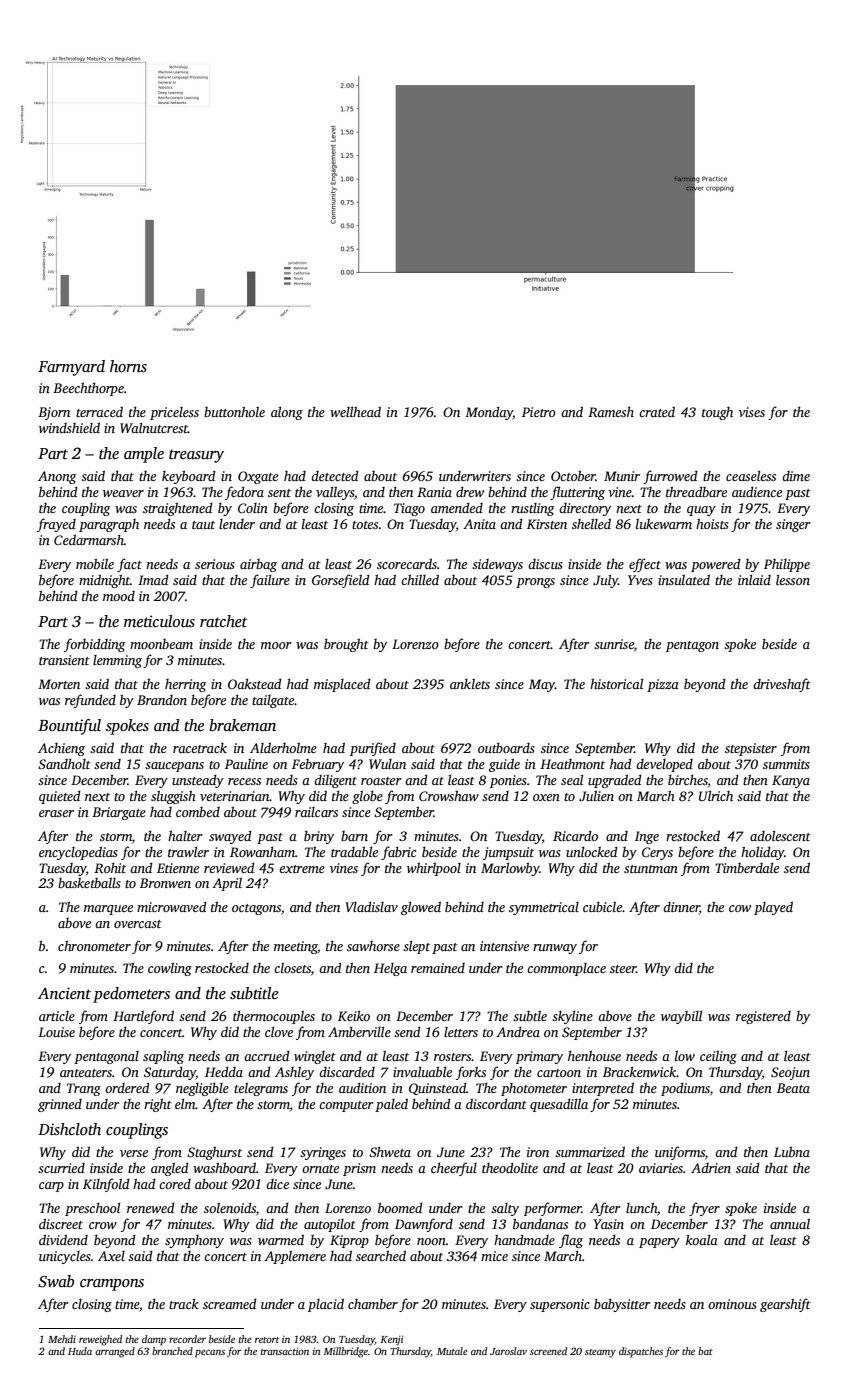  What do you see at coordinates (185, 1103) in the document?
I see `elm` at bounding box center [185, 1103].
